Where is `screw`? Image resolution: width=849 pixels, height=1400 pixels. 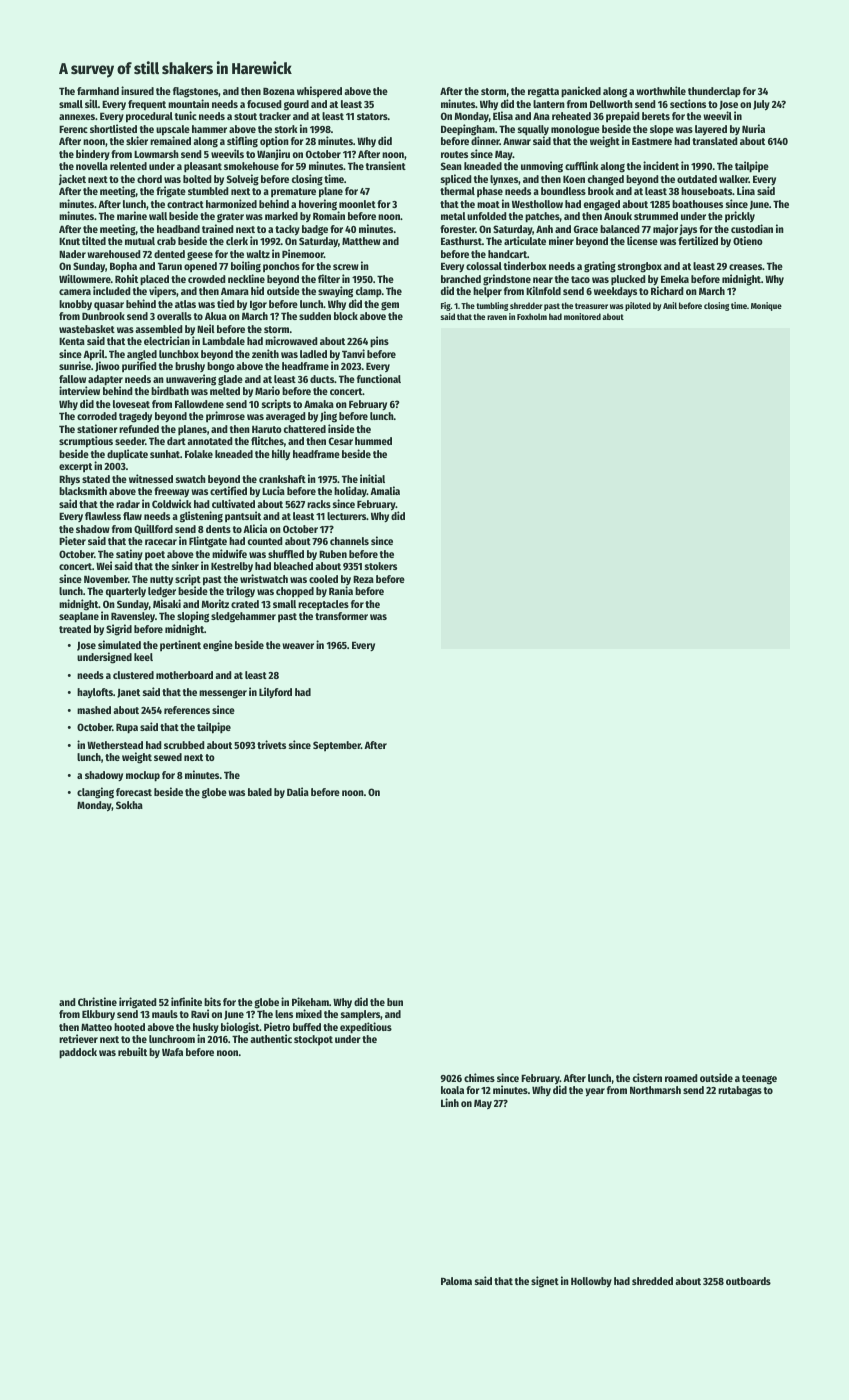
screw is located at coordinates (346, 267).
